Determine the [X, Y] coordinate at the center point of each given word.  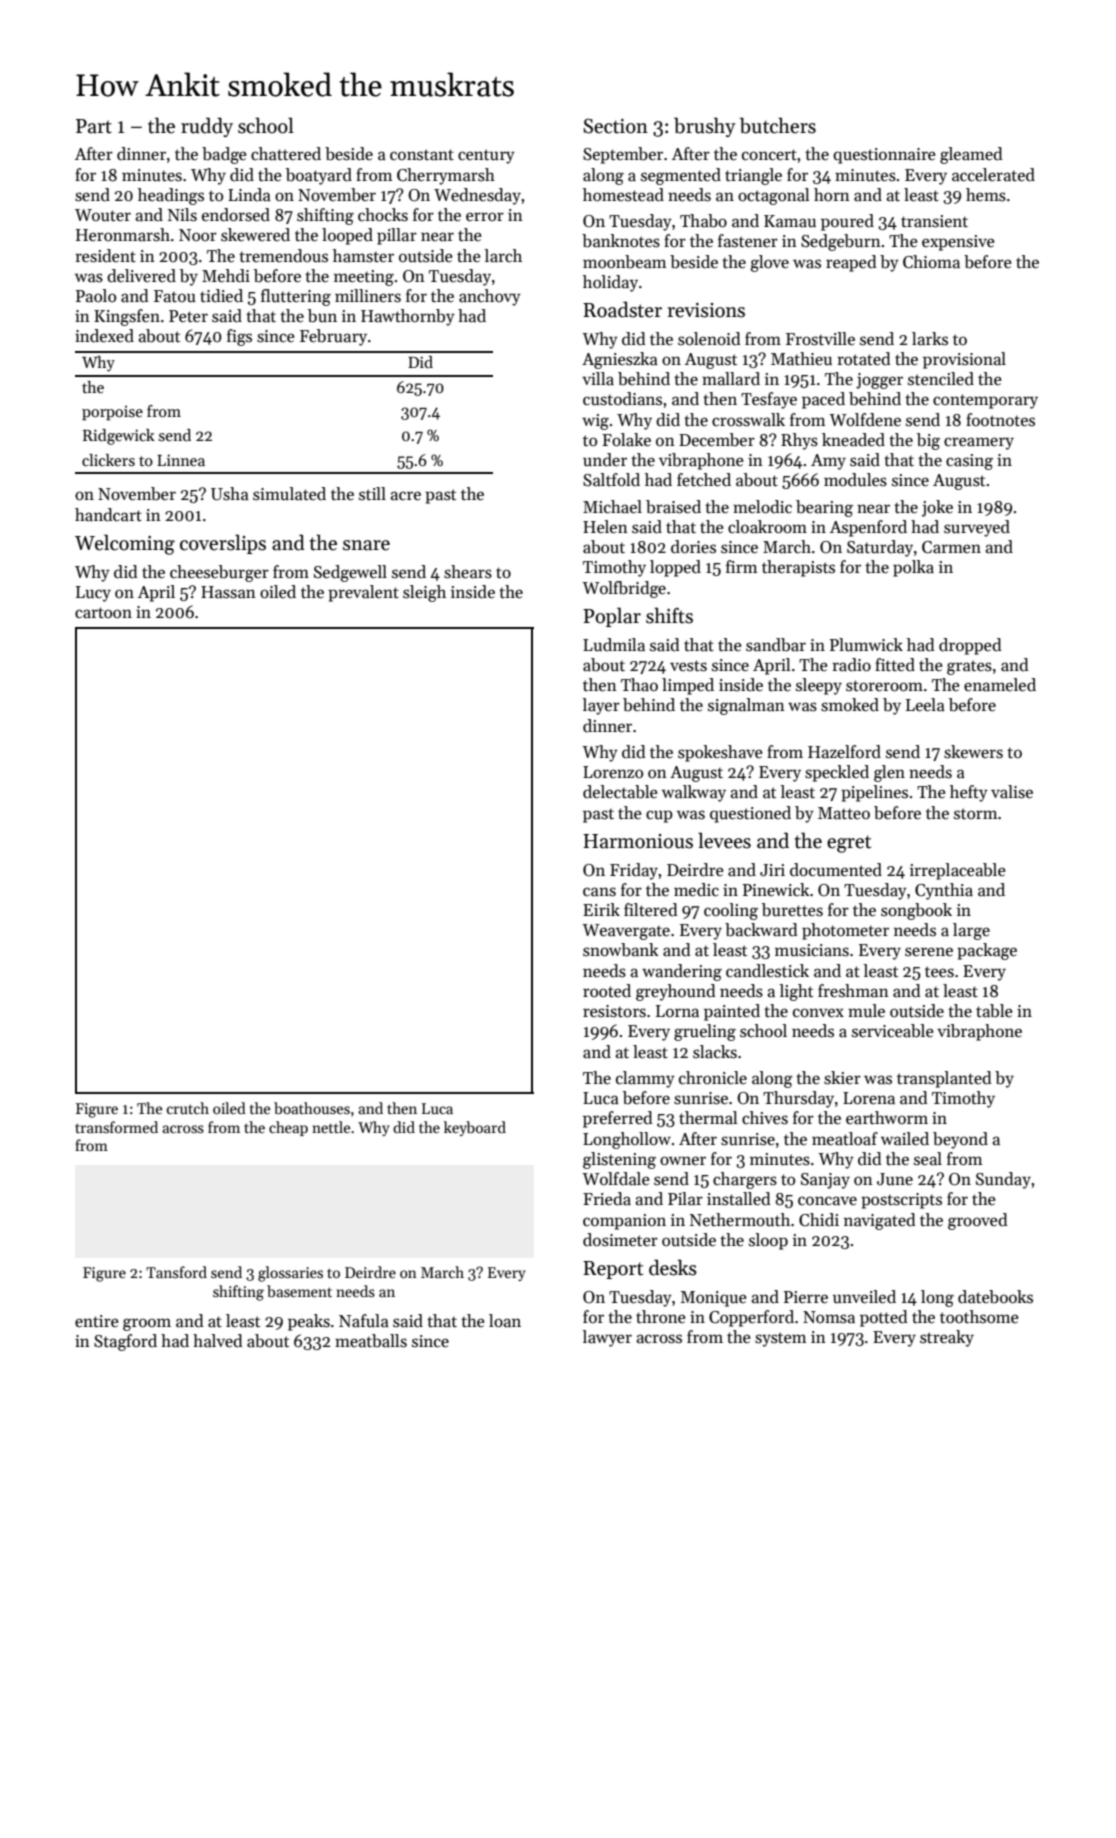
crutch [188, 1108]
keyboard [475, 1128]
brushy [705, 127]
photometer [845, 931]
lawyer [607, 1338]
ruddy [207, 127]
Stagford [125, 1342]
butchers [778, 125]
